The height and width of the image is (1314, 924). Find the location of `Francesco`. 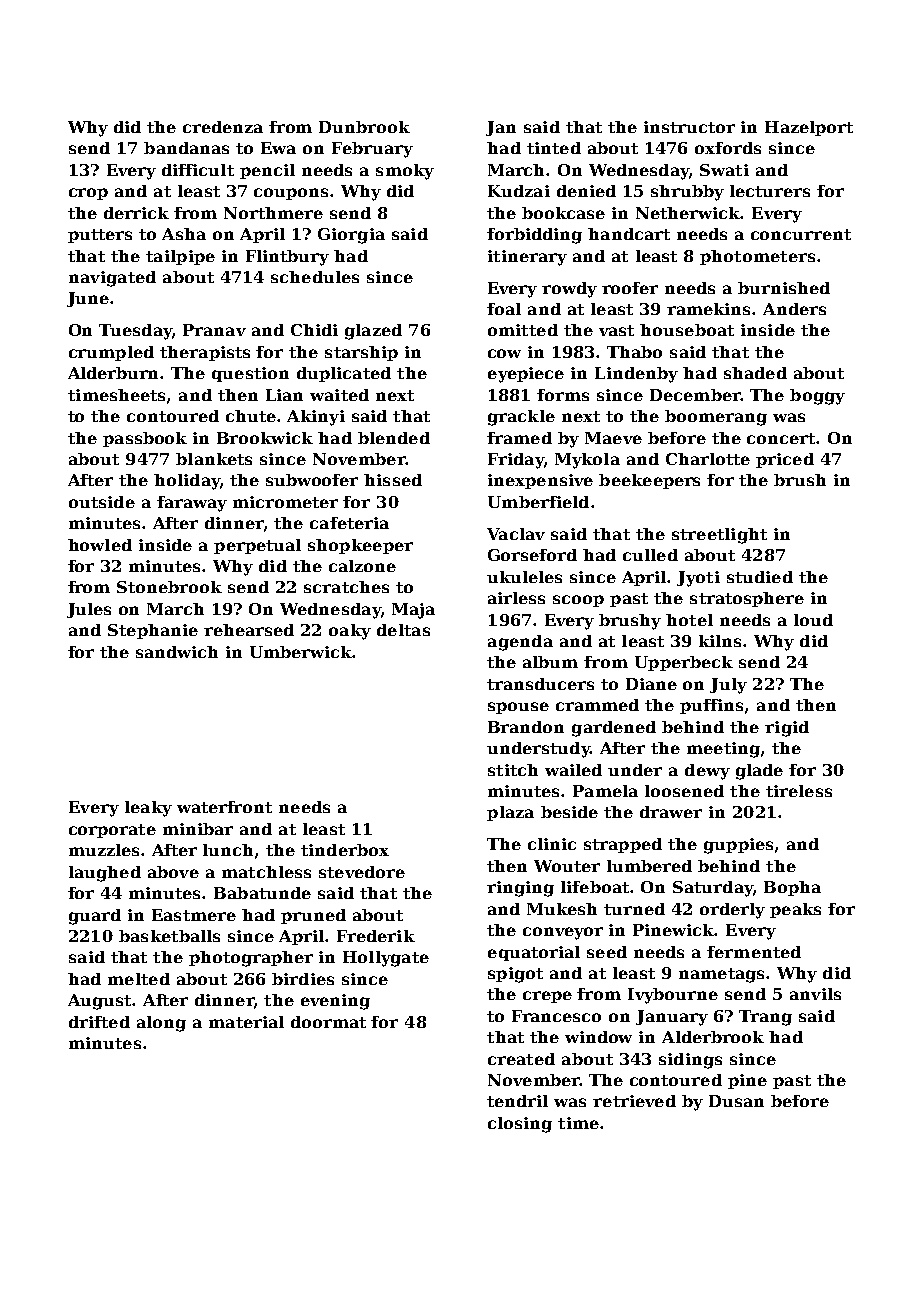

Francesco is located at coordinates (556, 1016).
